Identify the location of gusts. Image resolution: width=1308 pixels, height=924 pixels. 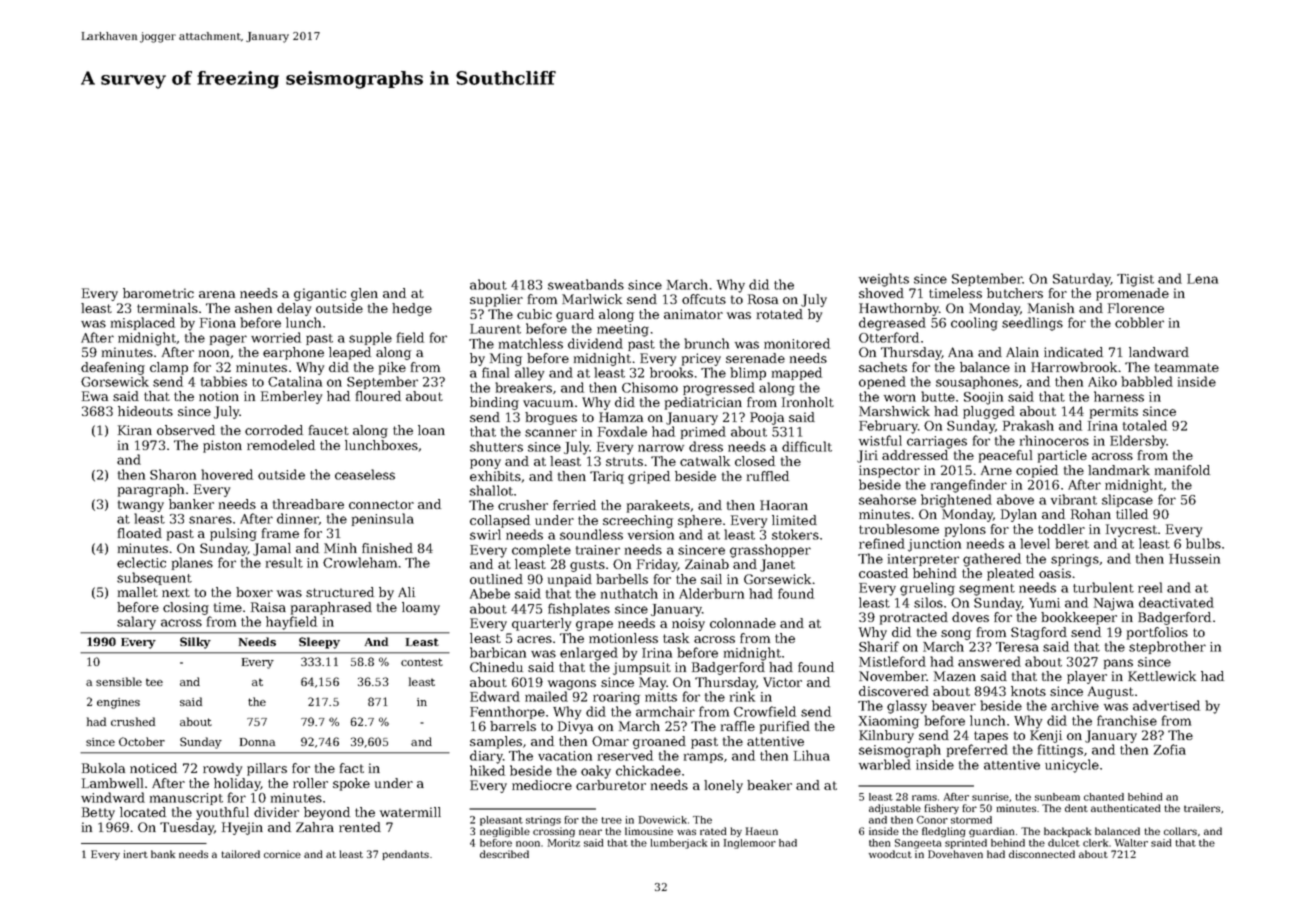
(587, 566).
